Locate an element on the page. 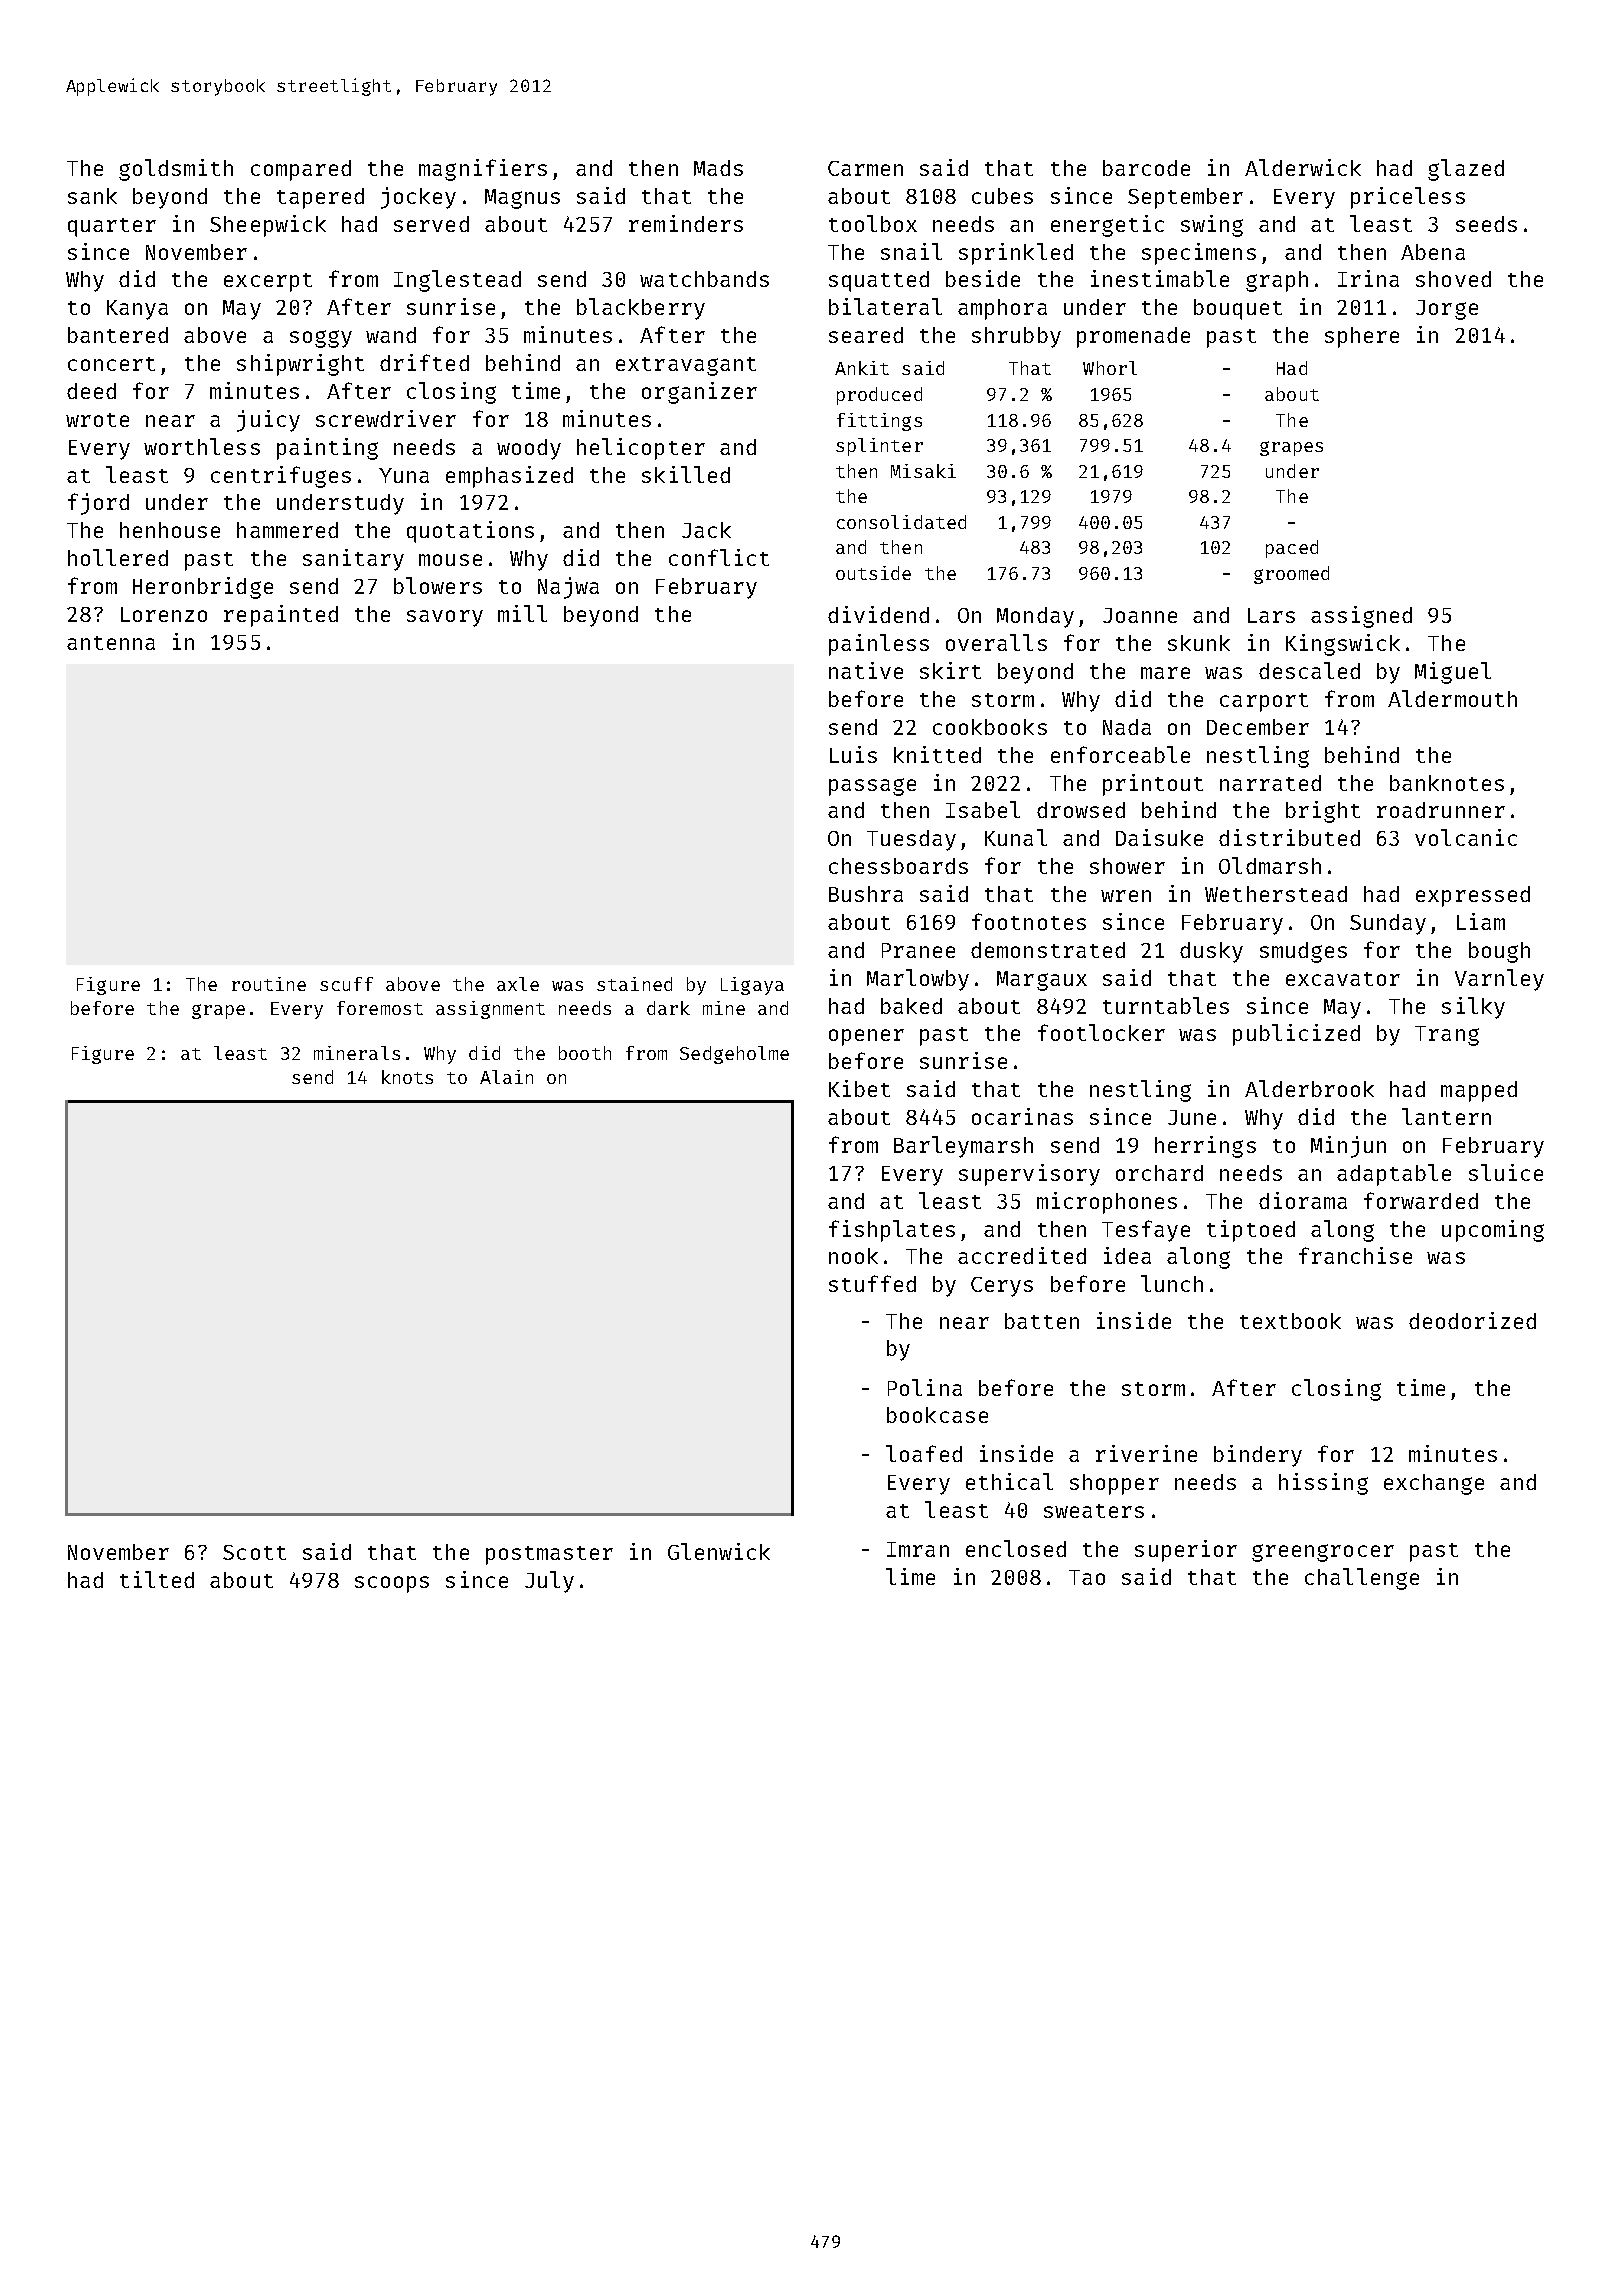  loafed is located at coordinates (924, 1453).
